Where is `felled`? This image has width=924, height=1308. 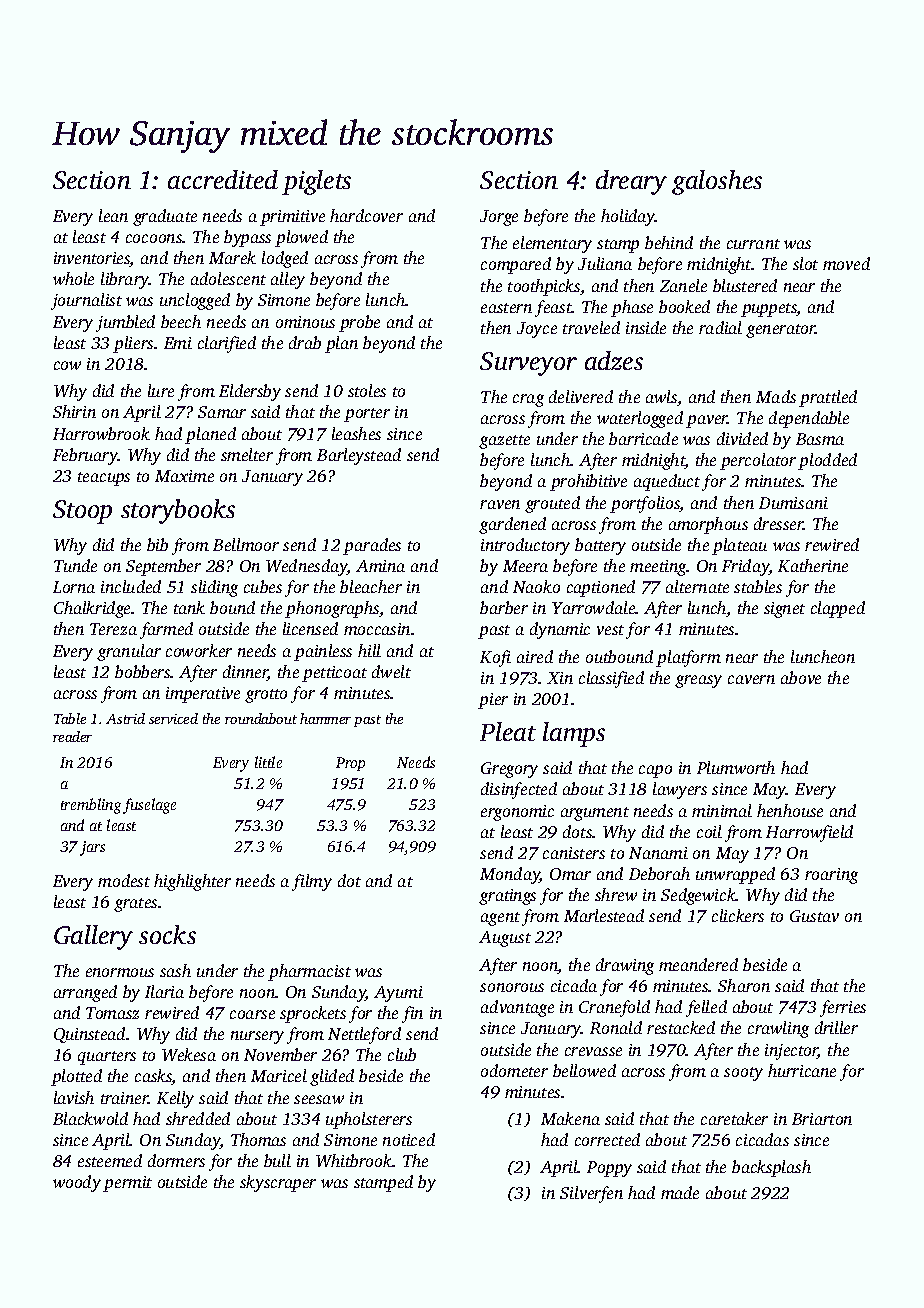
felled is located at coordinates (706, 1008).
